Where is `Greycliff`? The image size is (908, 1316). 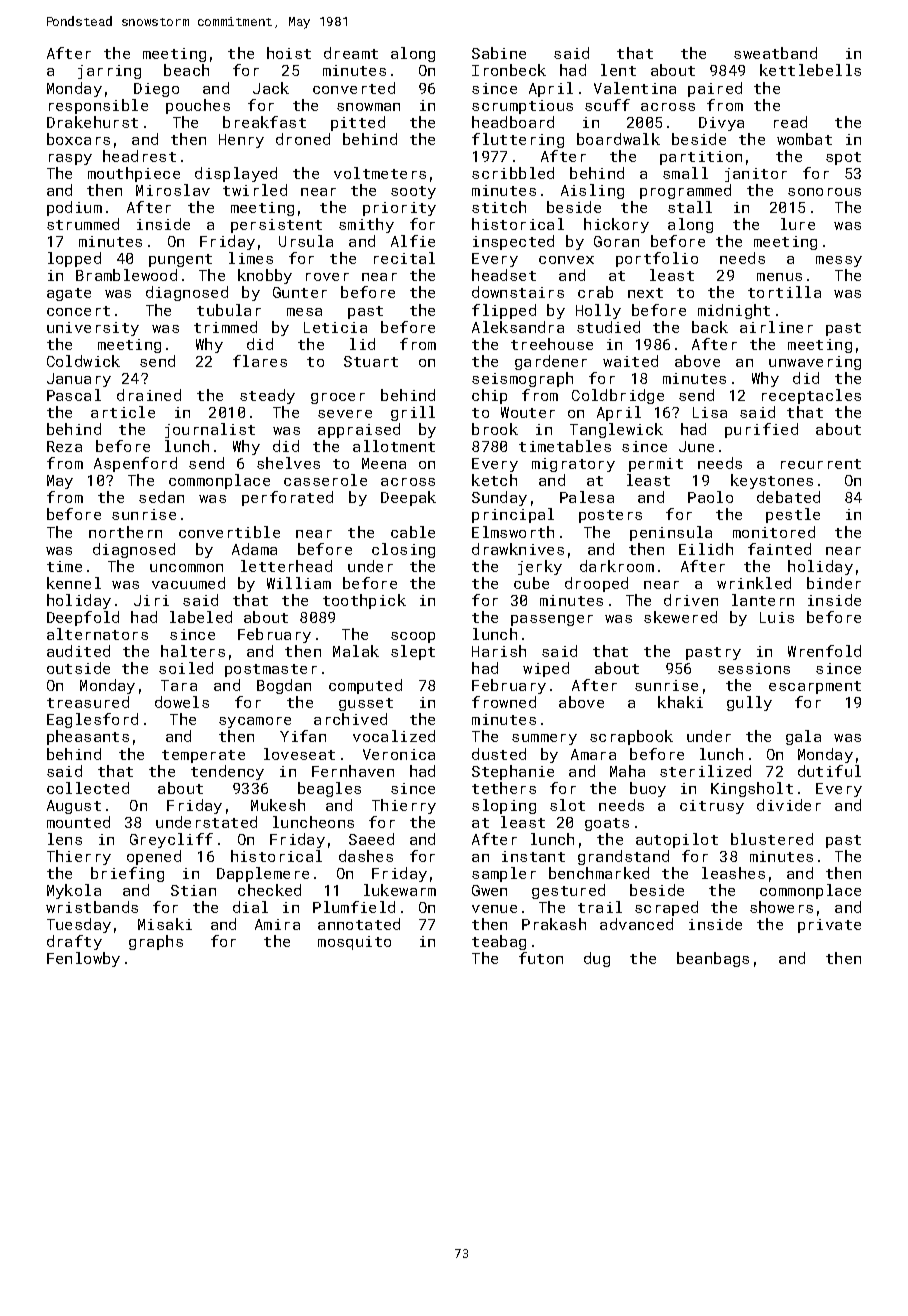
Greycliff is located at coordinates (171, 840).
